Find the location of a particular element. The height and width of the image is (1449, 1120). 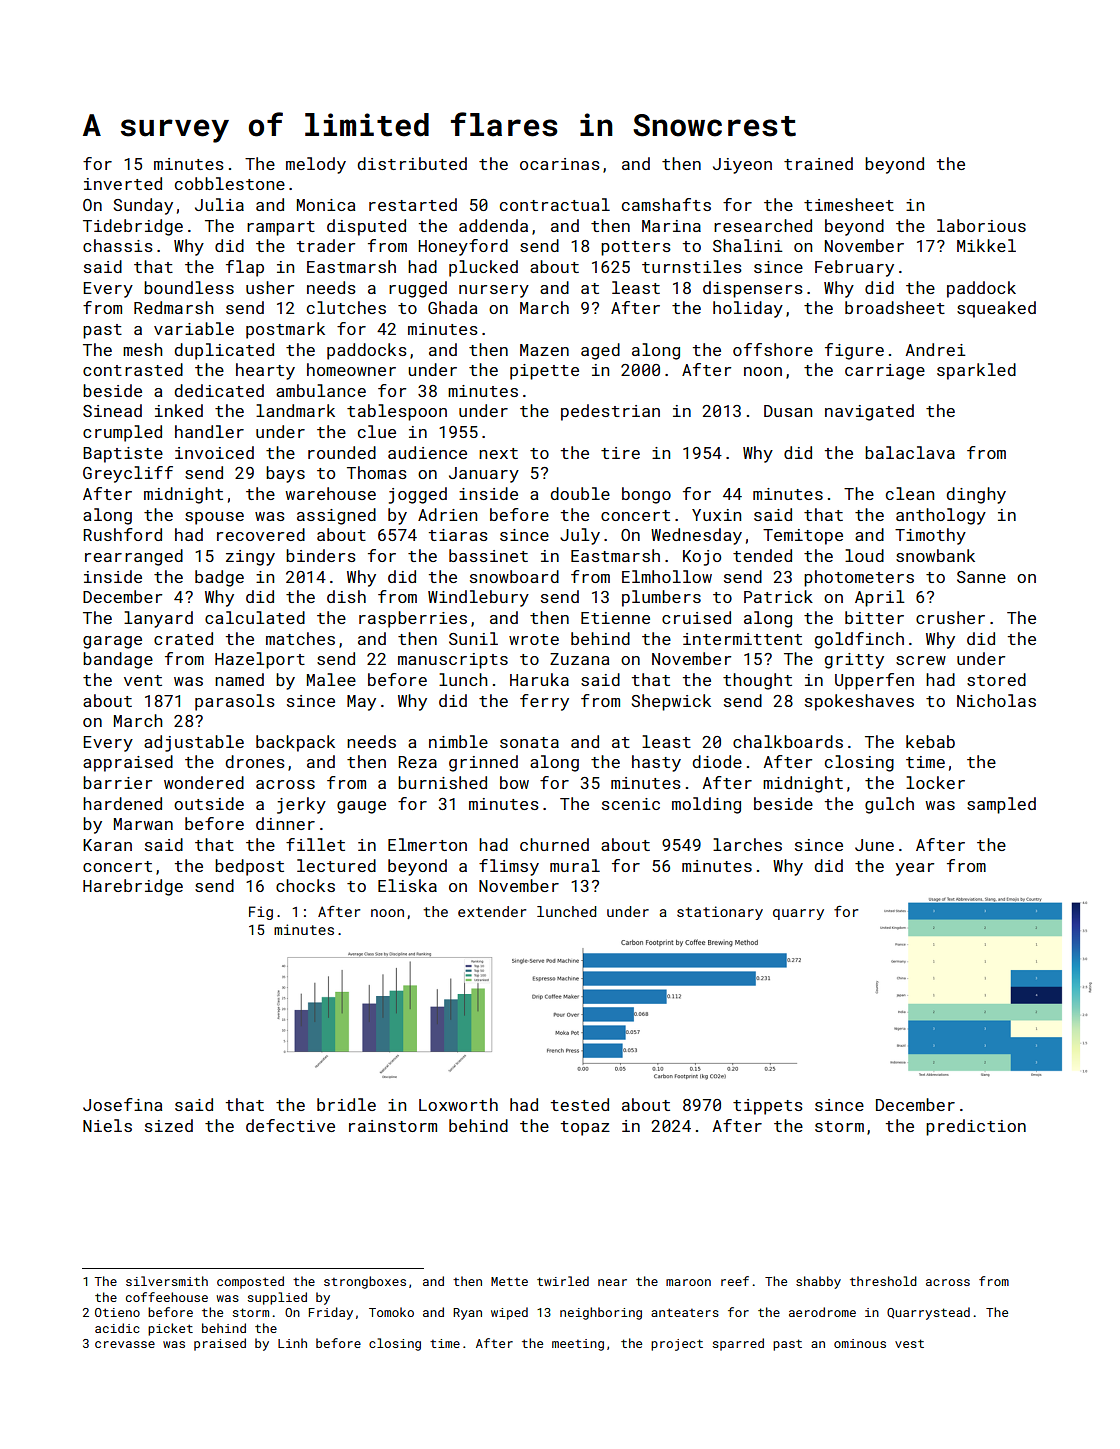

near is located at coordinates (612, 1282).
